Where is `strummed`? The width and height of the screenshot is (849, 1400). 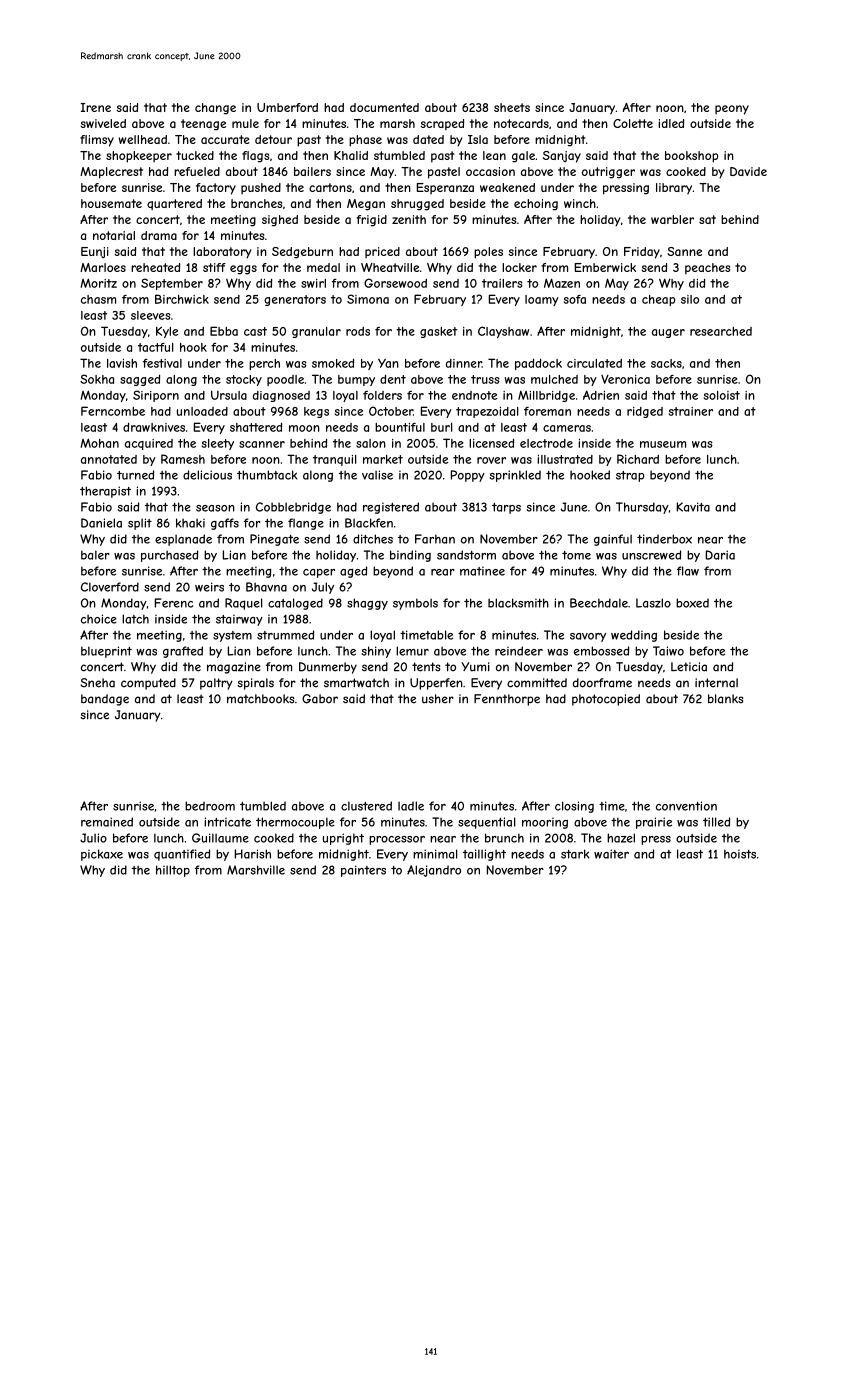
strummed is located at coordinates (285, 635).
